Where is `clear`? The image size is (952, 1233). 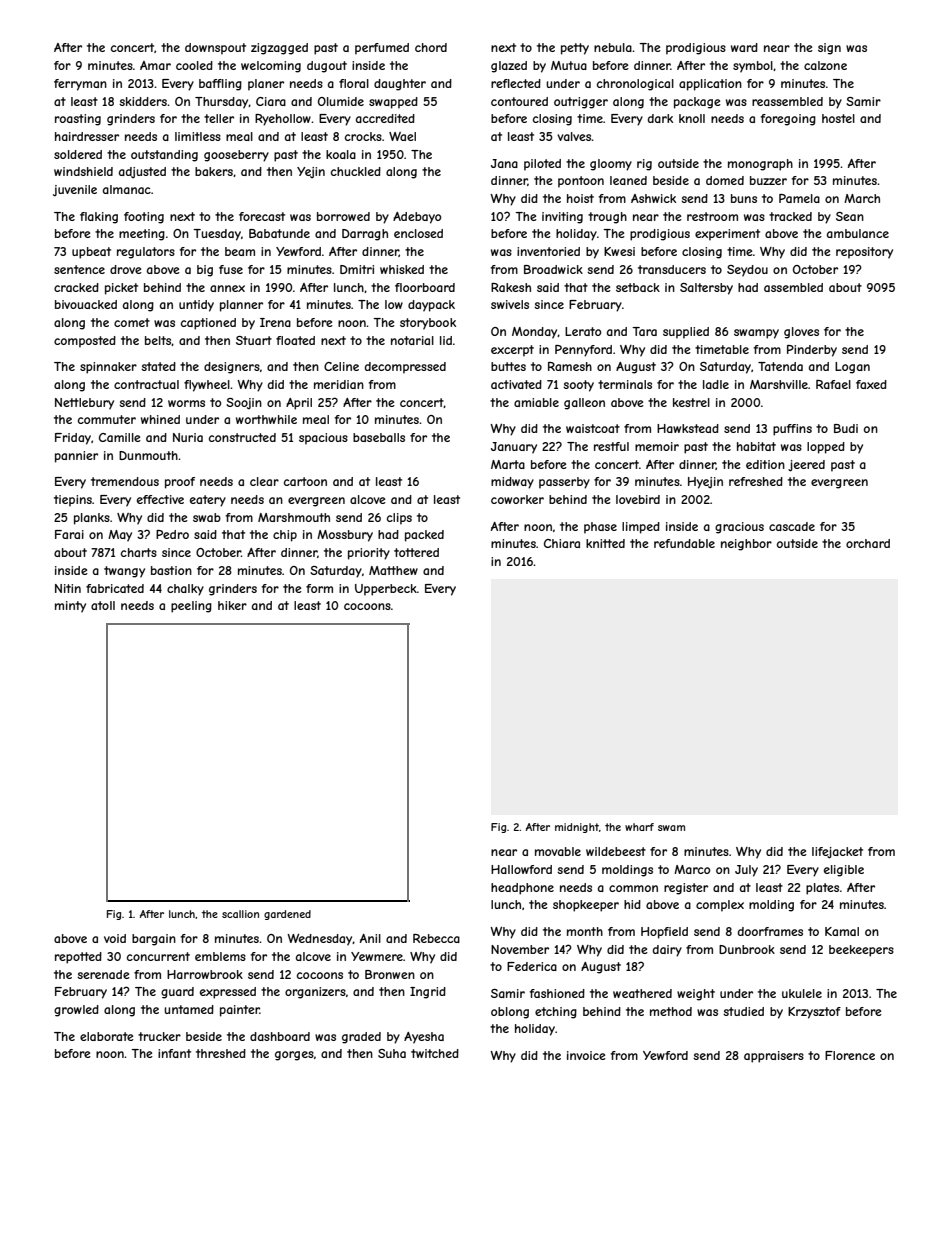
clear is located at coordinates (264, 481).
